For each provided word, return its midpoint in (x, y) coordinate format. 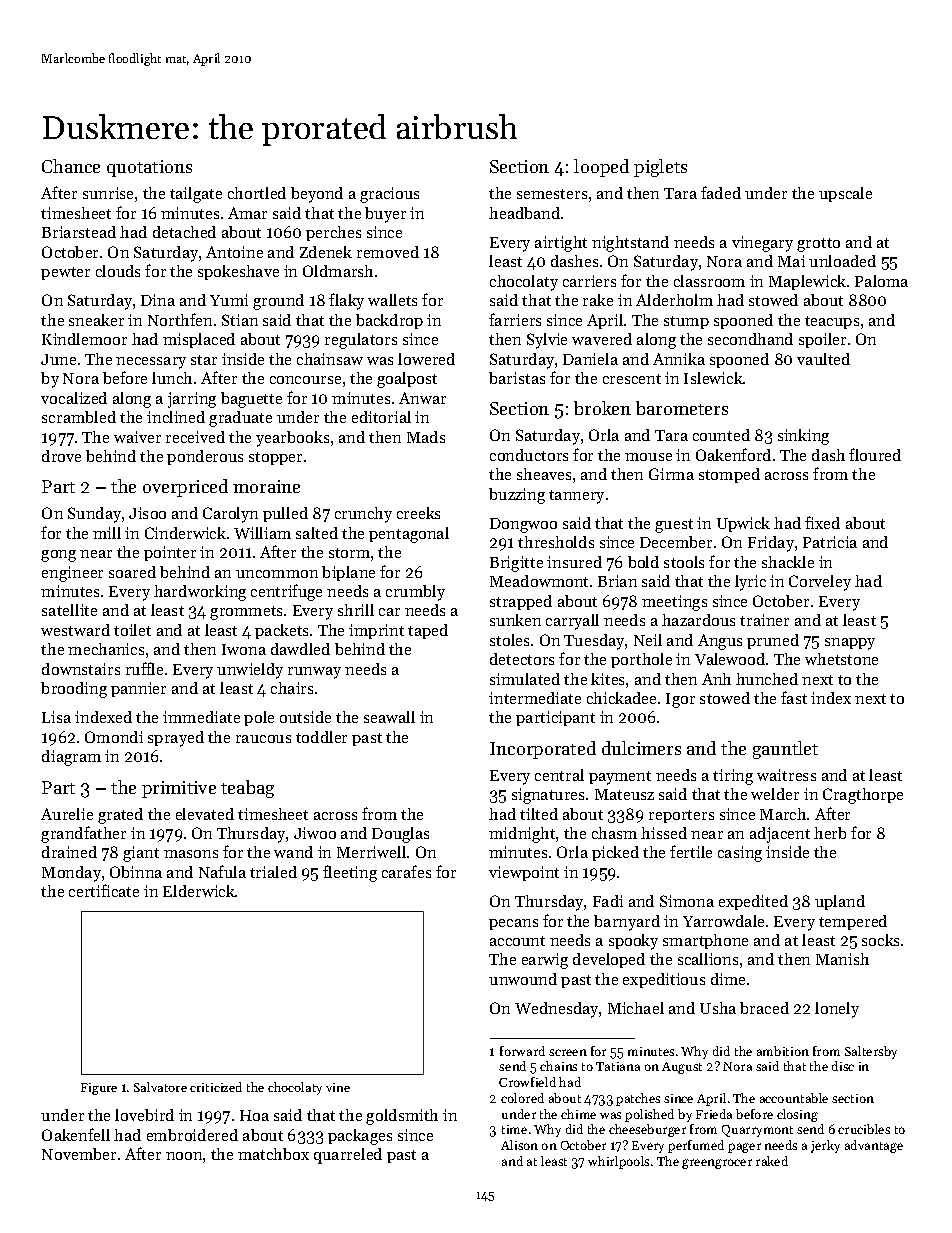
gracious (389, 195)
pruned (773, 641)
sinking (803, 437)
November (79, 1154)
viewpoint (524, 873)
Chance (71, 166)
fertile (691, 851)
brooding (74, 690)
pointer (170, 553)
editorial (381, 417)
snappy (850, 644)
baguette (251, 400)
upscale (845, 194)
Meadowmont (539, 581)
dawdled (300, 649)
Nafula (222, 871)
